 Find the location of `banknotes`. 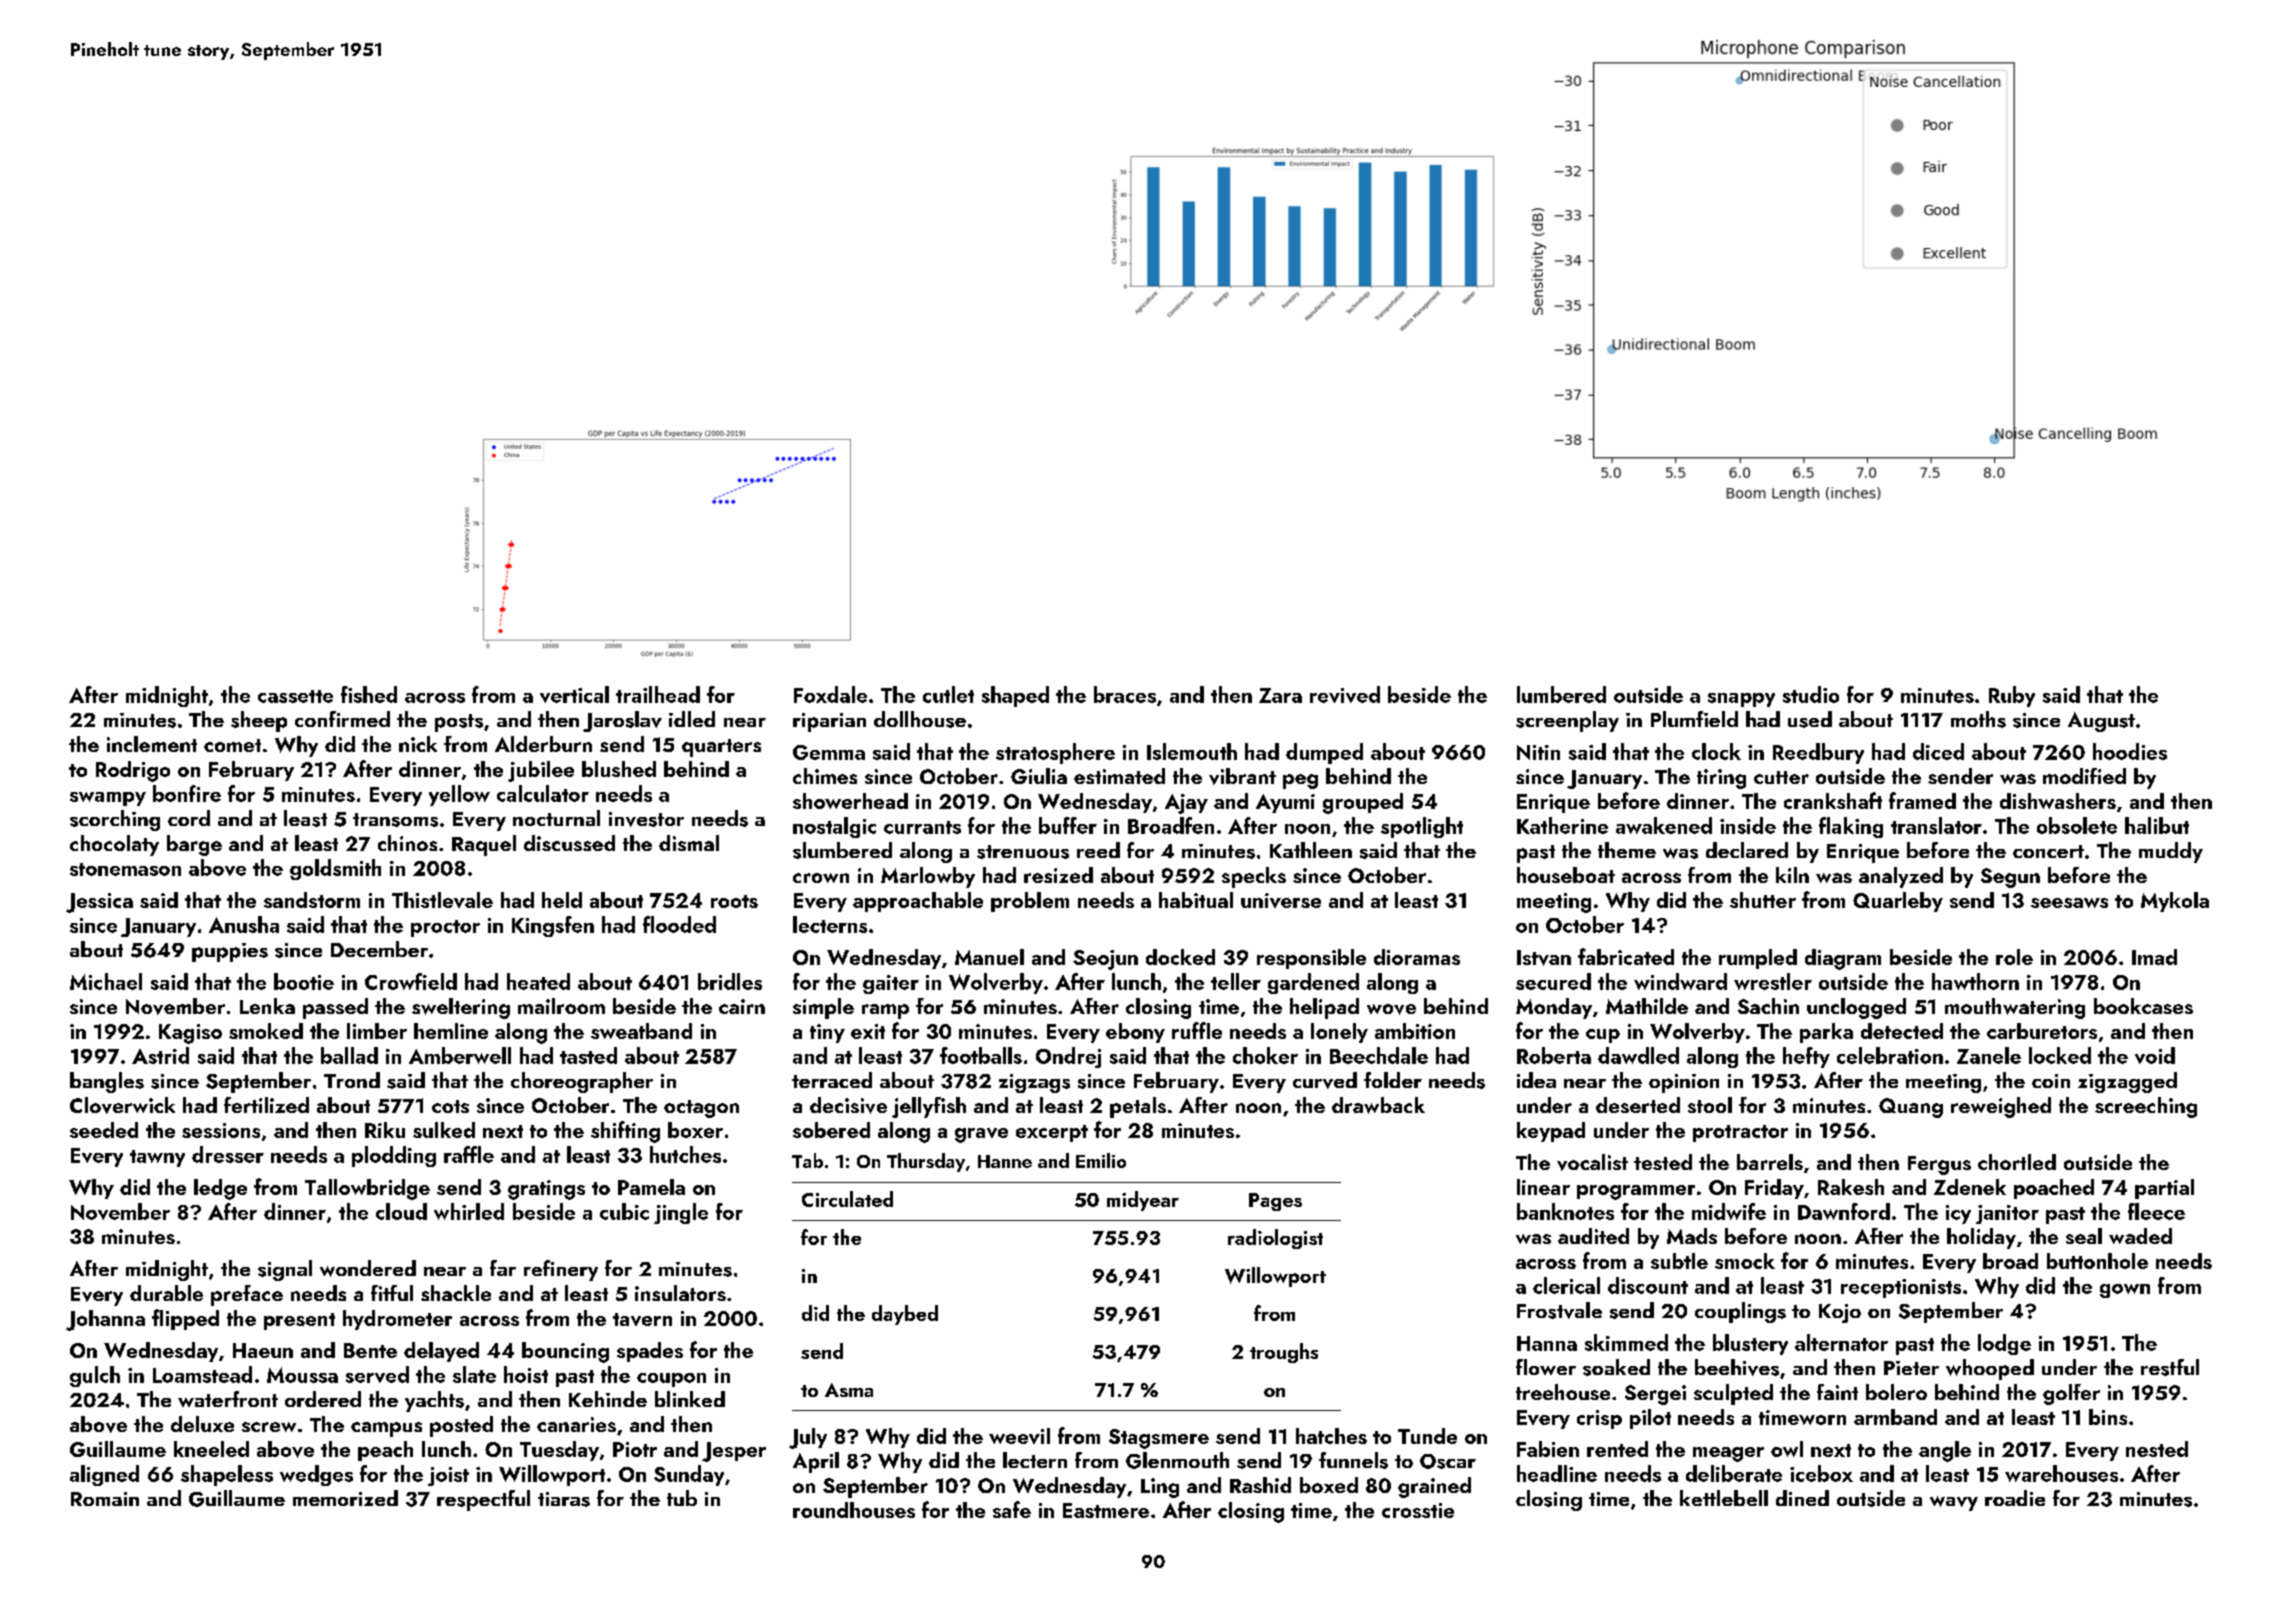

banknotes is located at coordinates (1565, 1211).
